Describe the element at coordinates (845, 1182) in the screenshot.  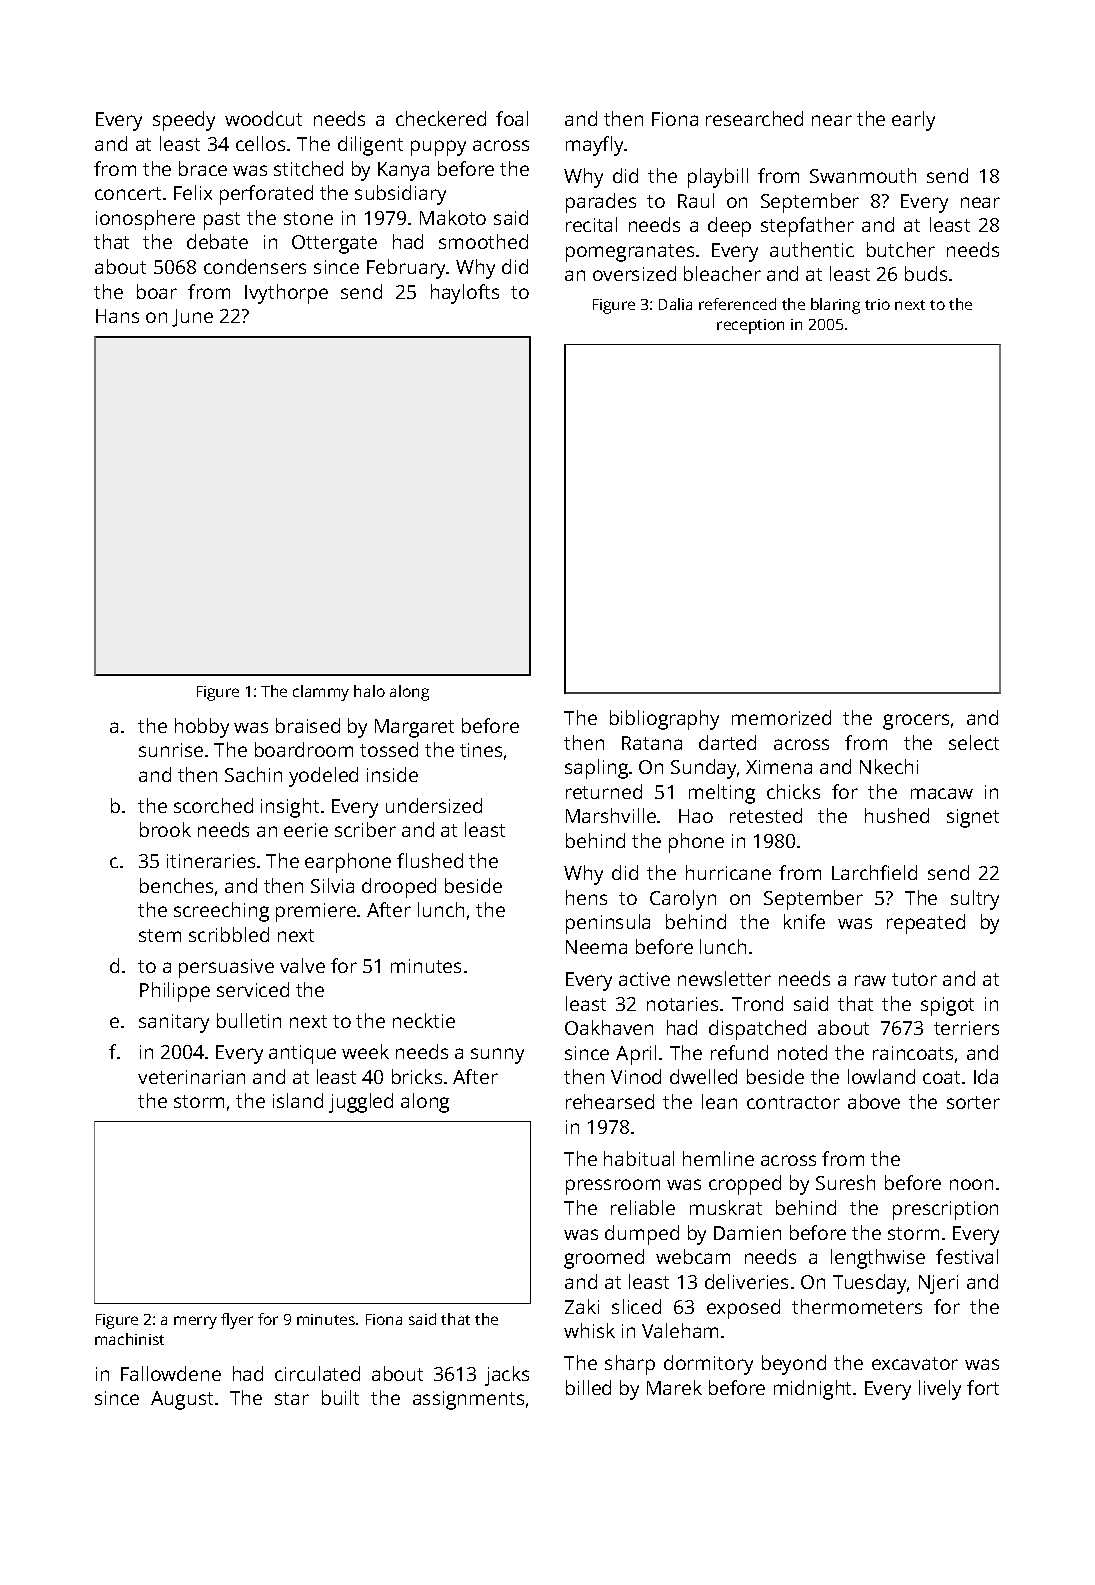
I see `Suresh` at that location.
